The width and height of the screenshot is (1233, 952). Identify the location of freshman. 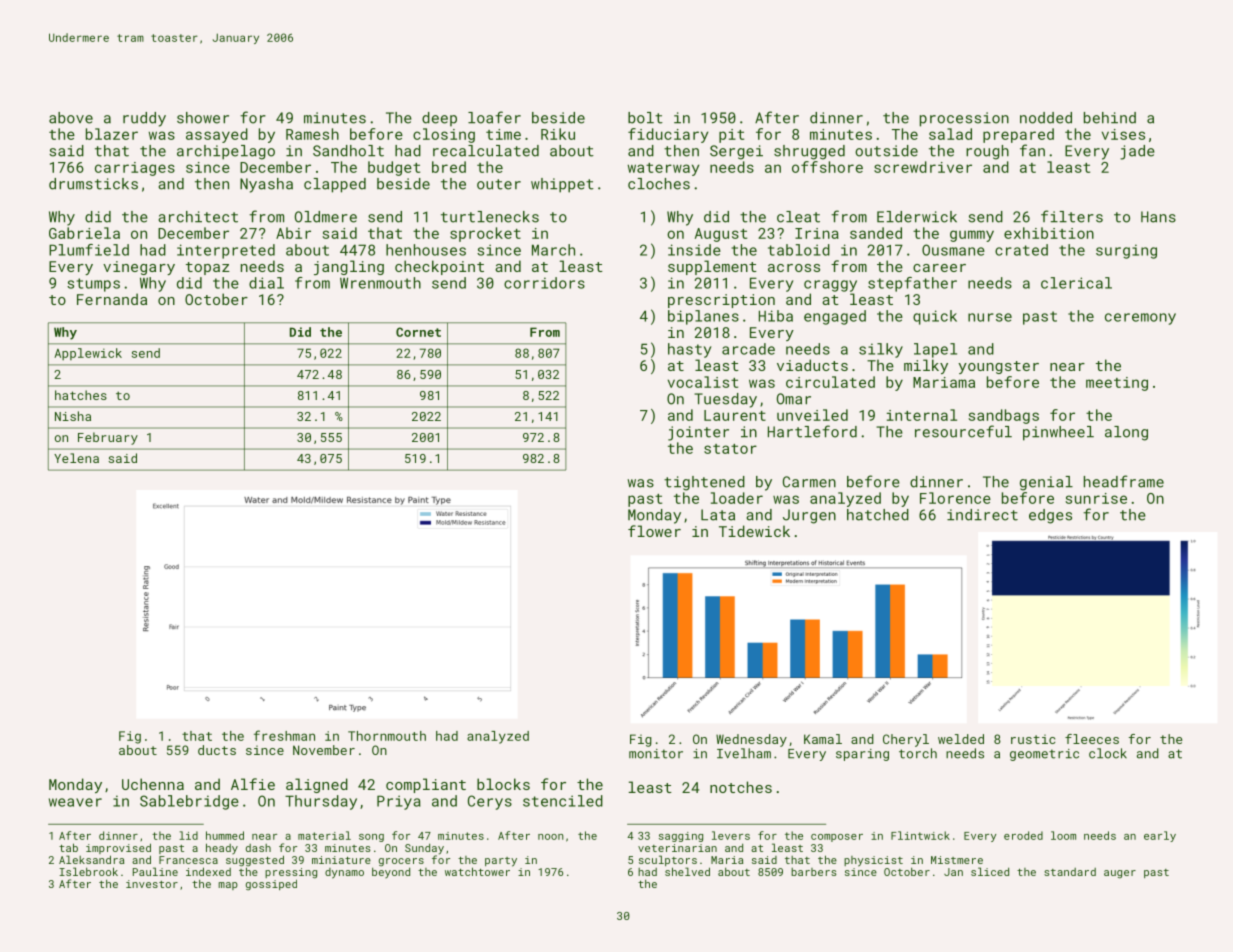
(284, 735).
